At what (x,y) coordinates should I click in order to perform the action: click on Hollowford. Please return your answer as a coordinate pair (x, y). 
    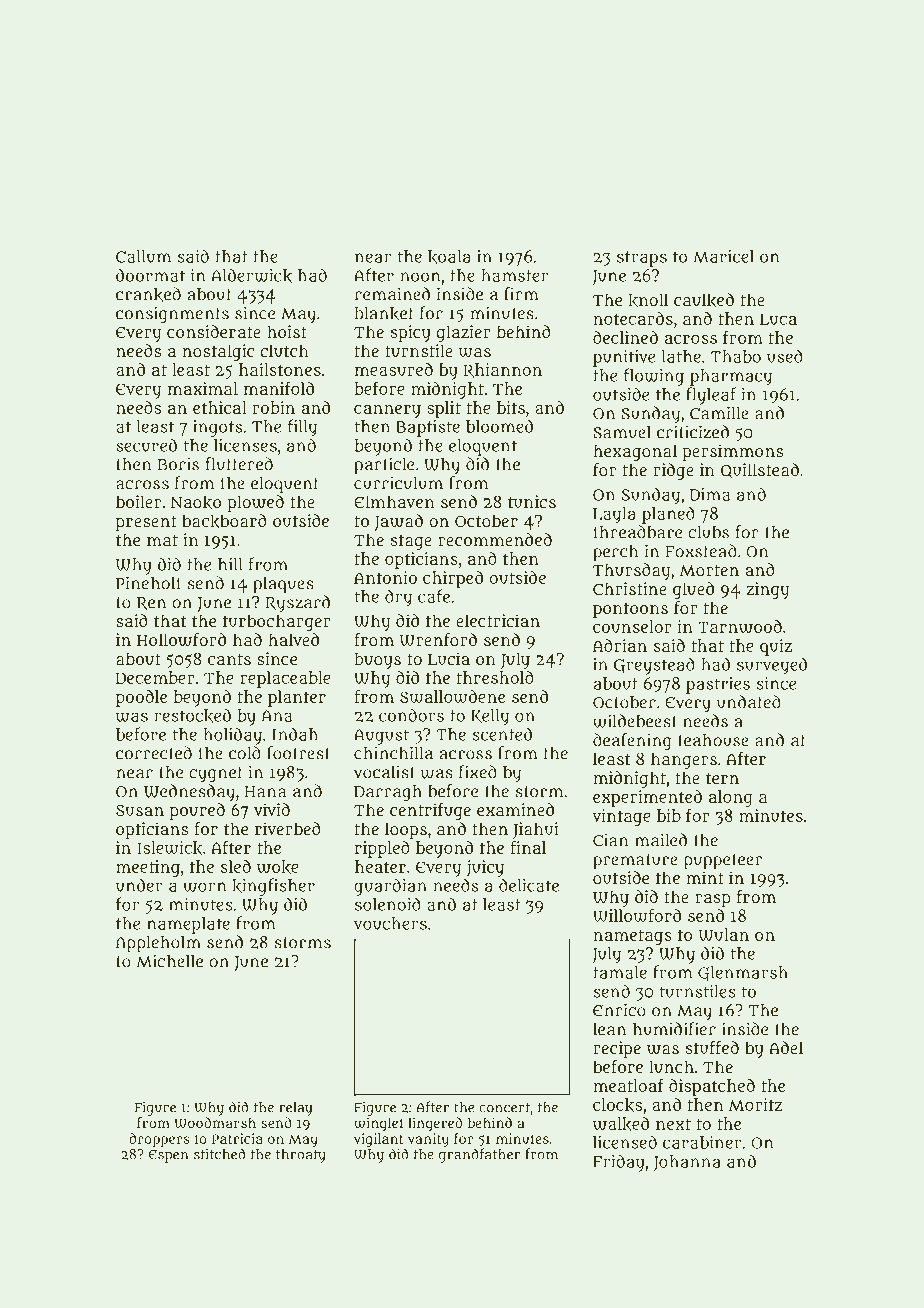
    Looking at the image, I should click on (181, 640).
